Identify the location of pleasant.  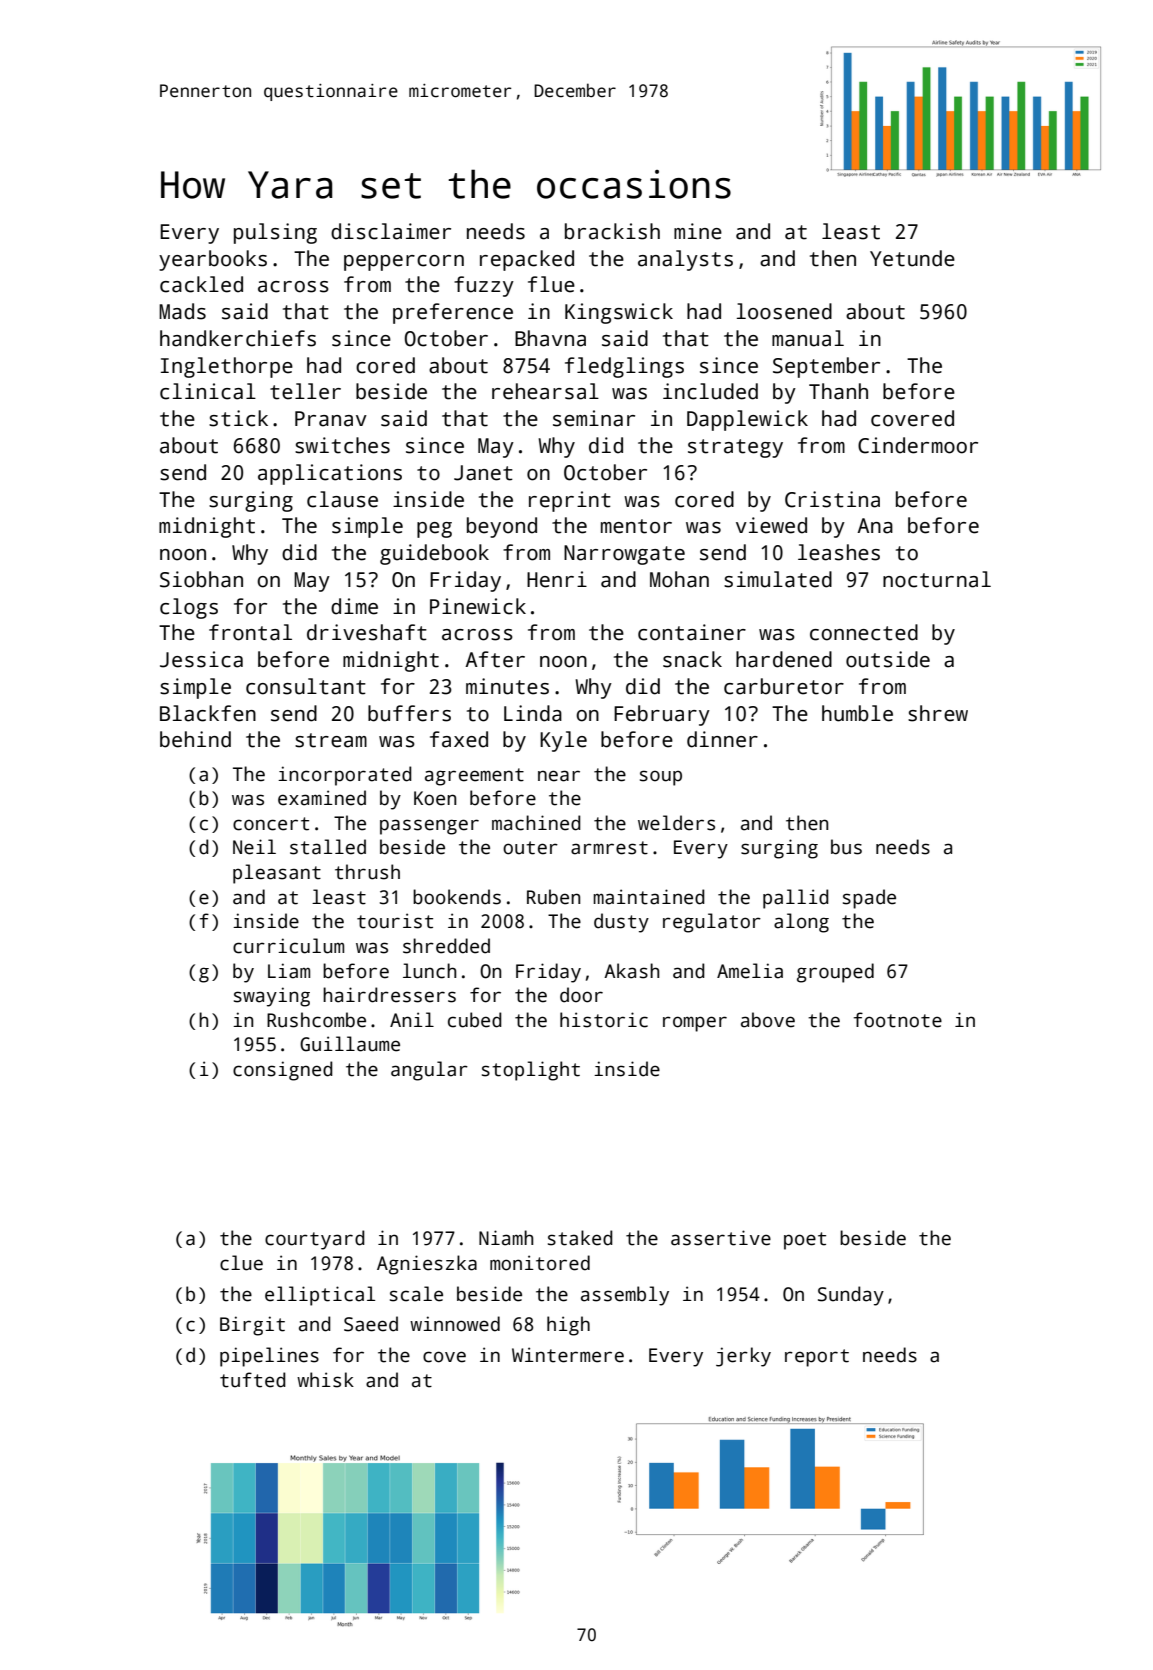
(277, 874).
